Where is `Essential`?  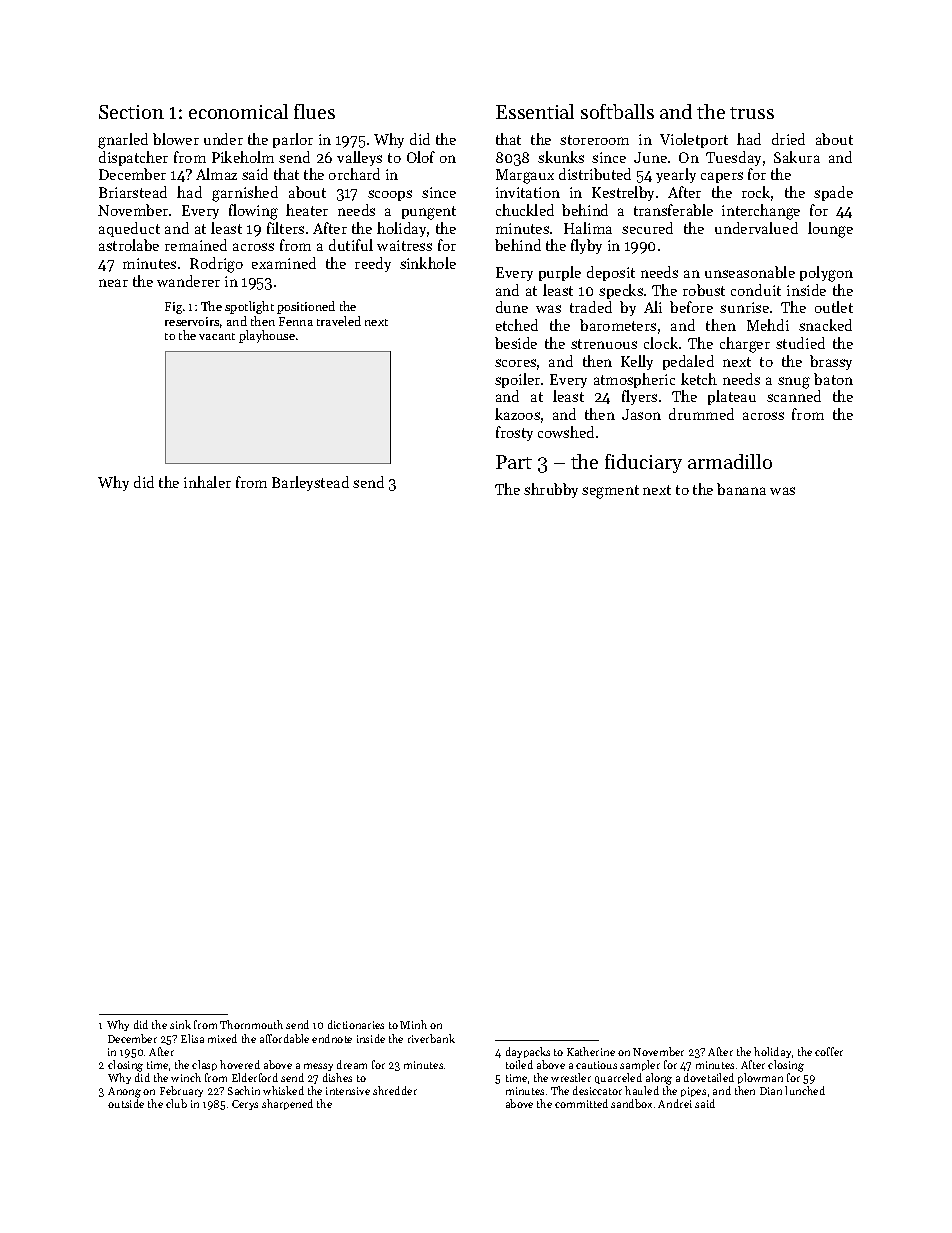 Essential is located at coordinates (535, 111).
